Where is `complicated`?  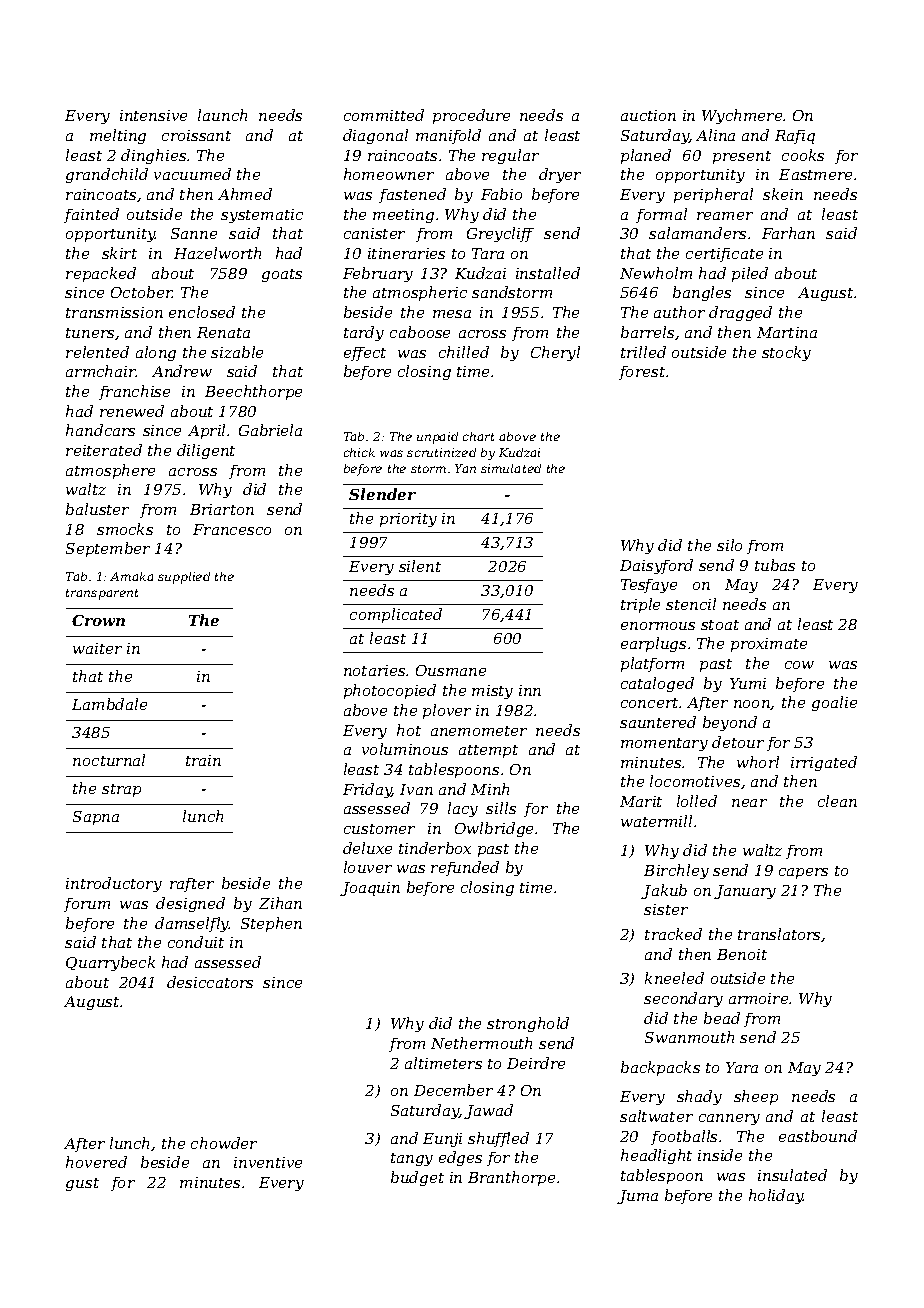
complicated is located at coordinates (396, 615).
